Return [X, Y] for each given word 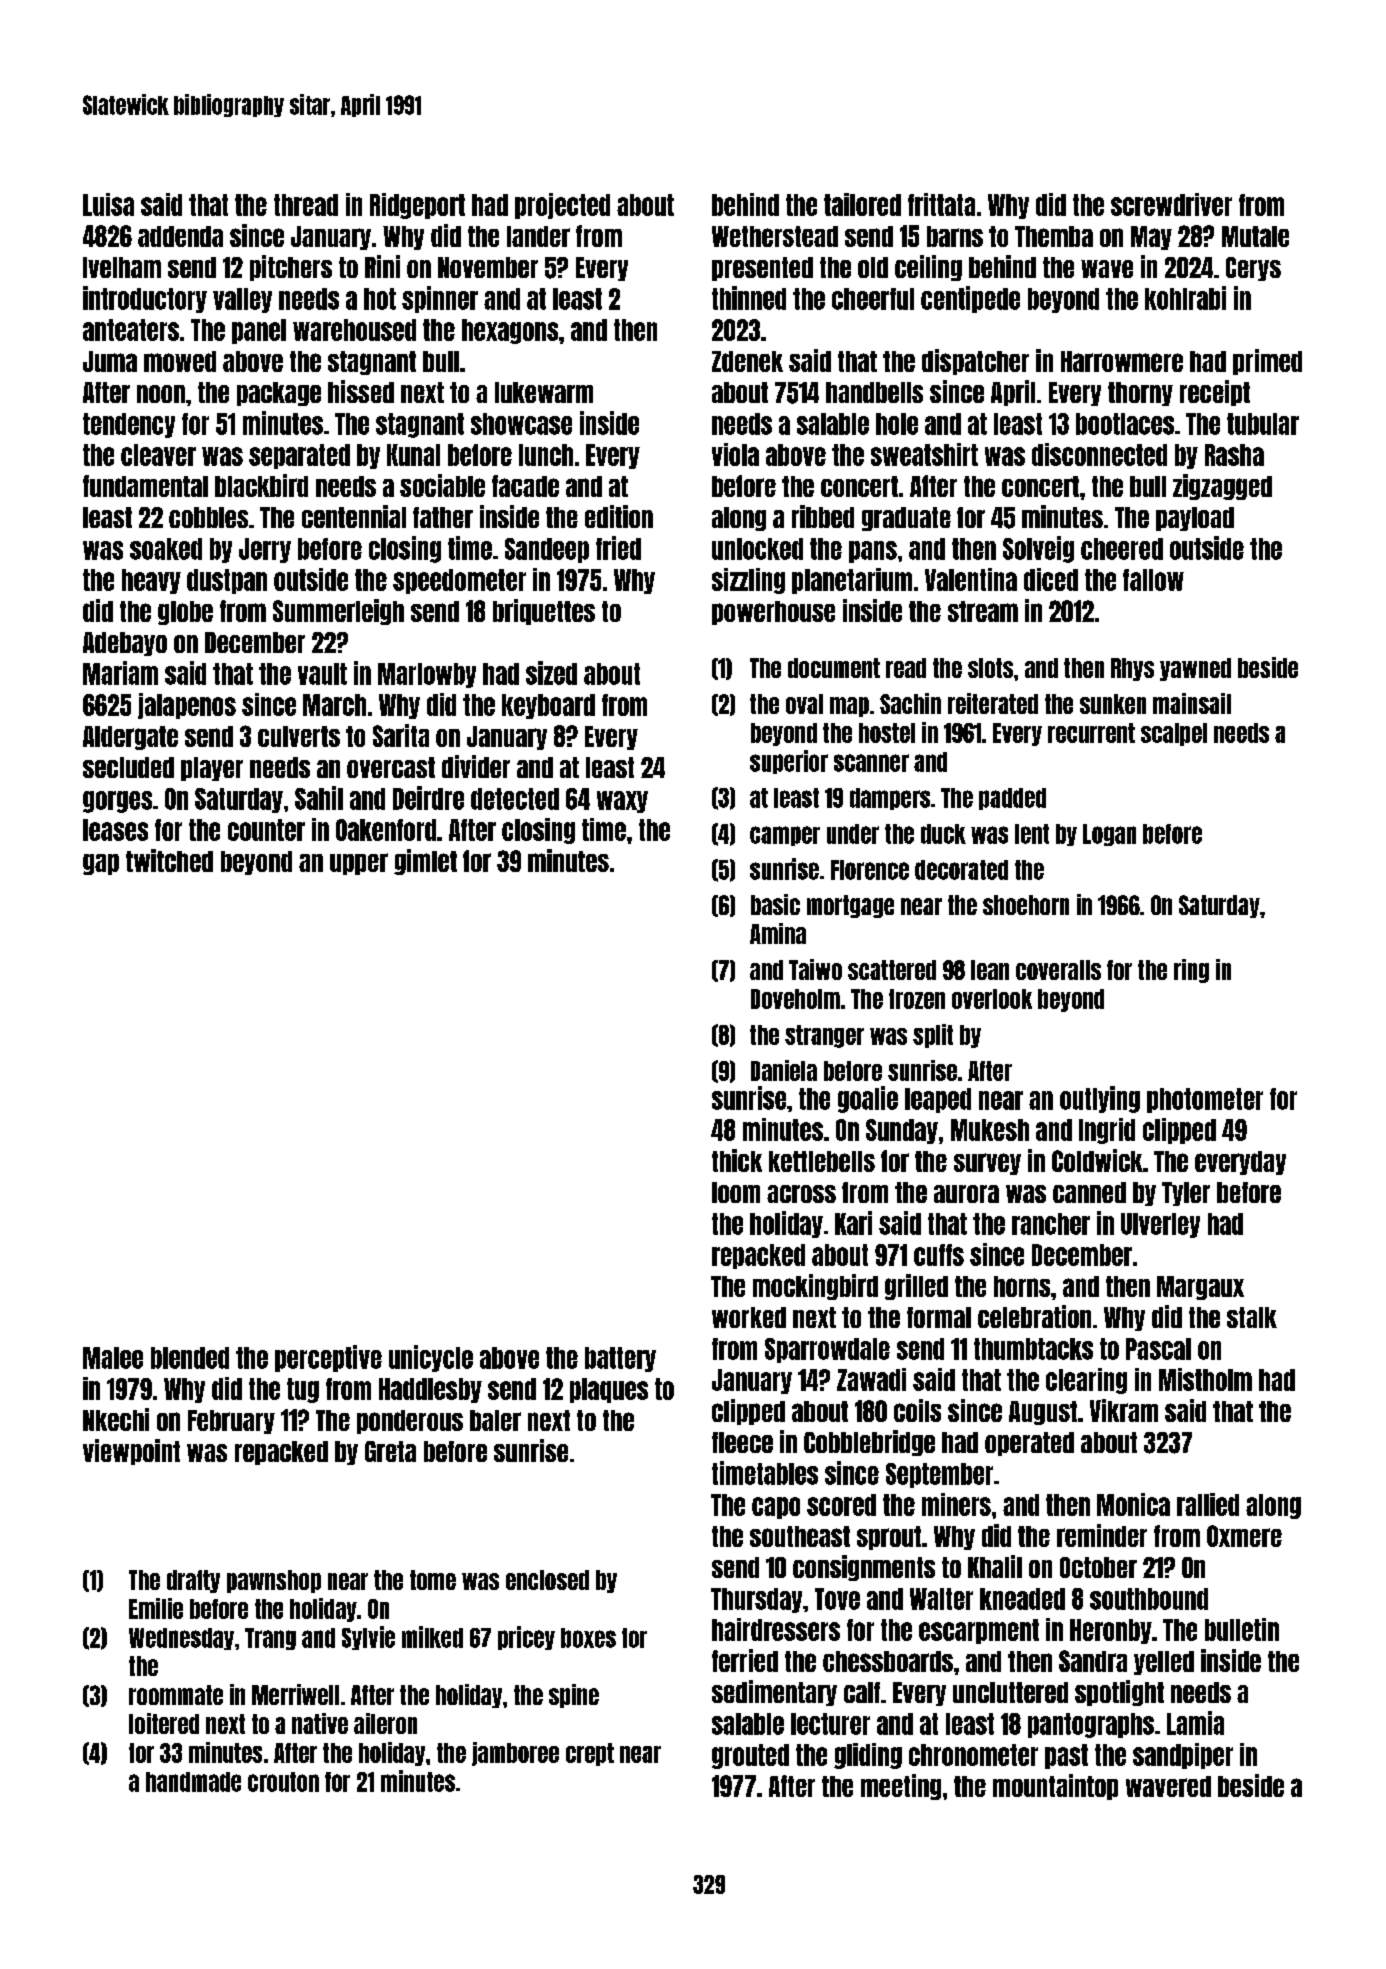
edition [619, 516]
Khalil [995, 1566]
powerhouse [773, 613]
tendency [129, 425]
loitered [164, 1723]
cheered [1122, 549]
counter [266, 830]
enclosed [547, 1580]
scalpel [1174, 734]
